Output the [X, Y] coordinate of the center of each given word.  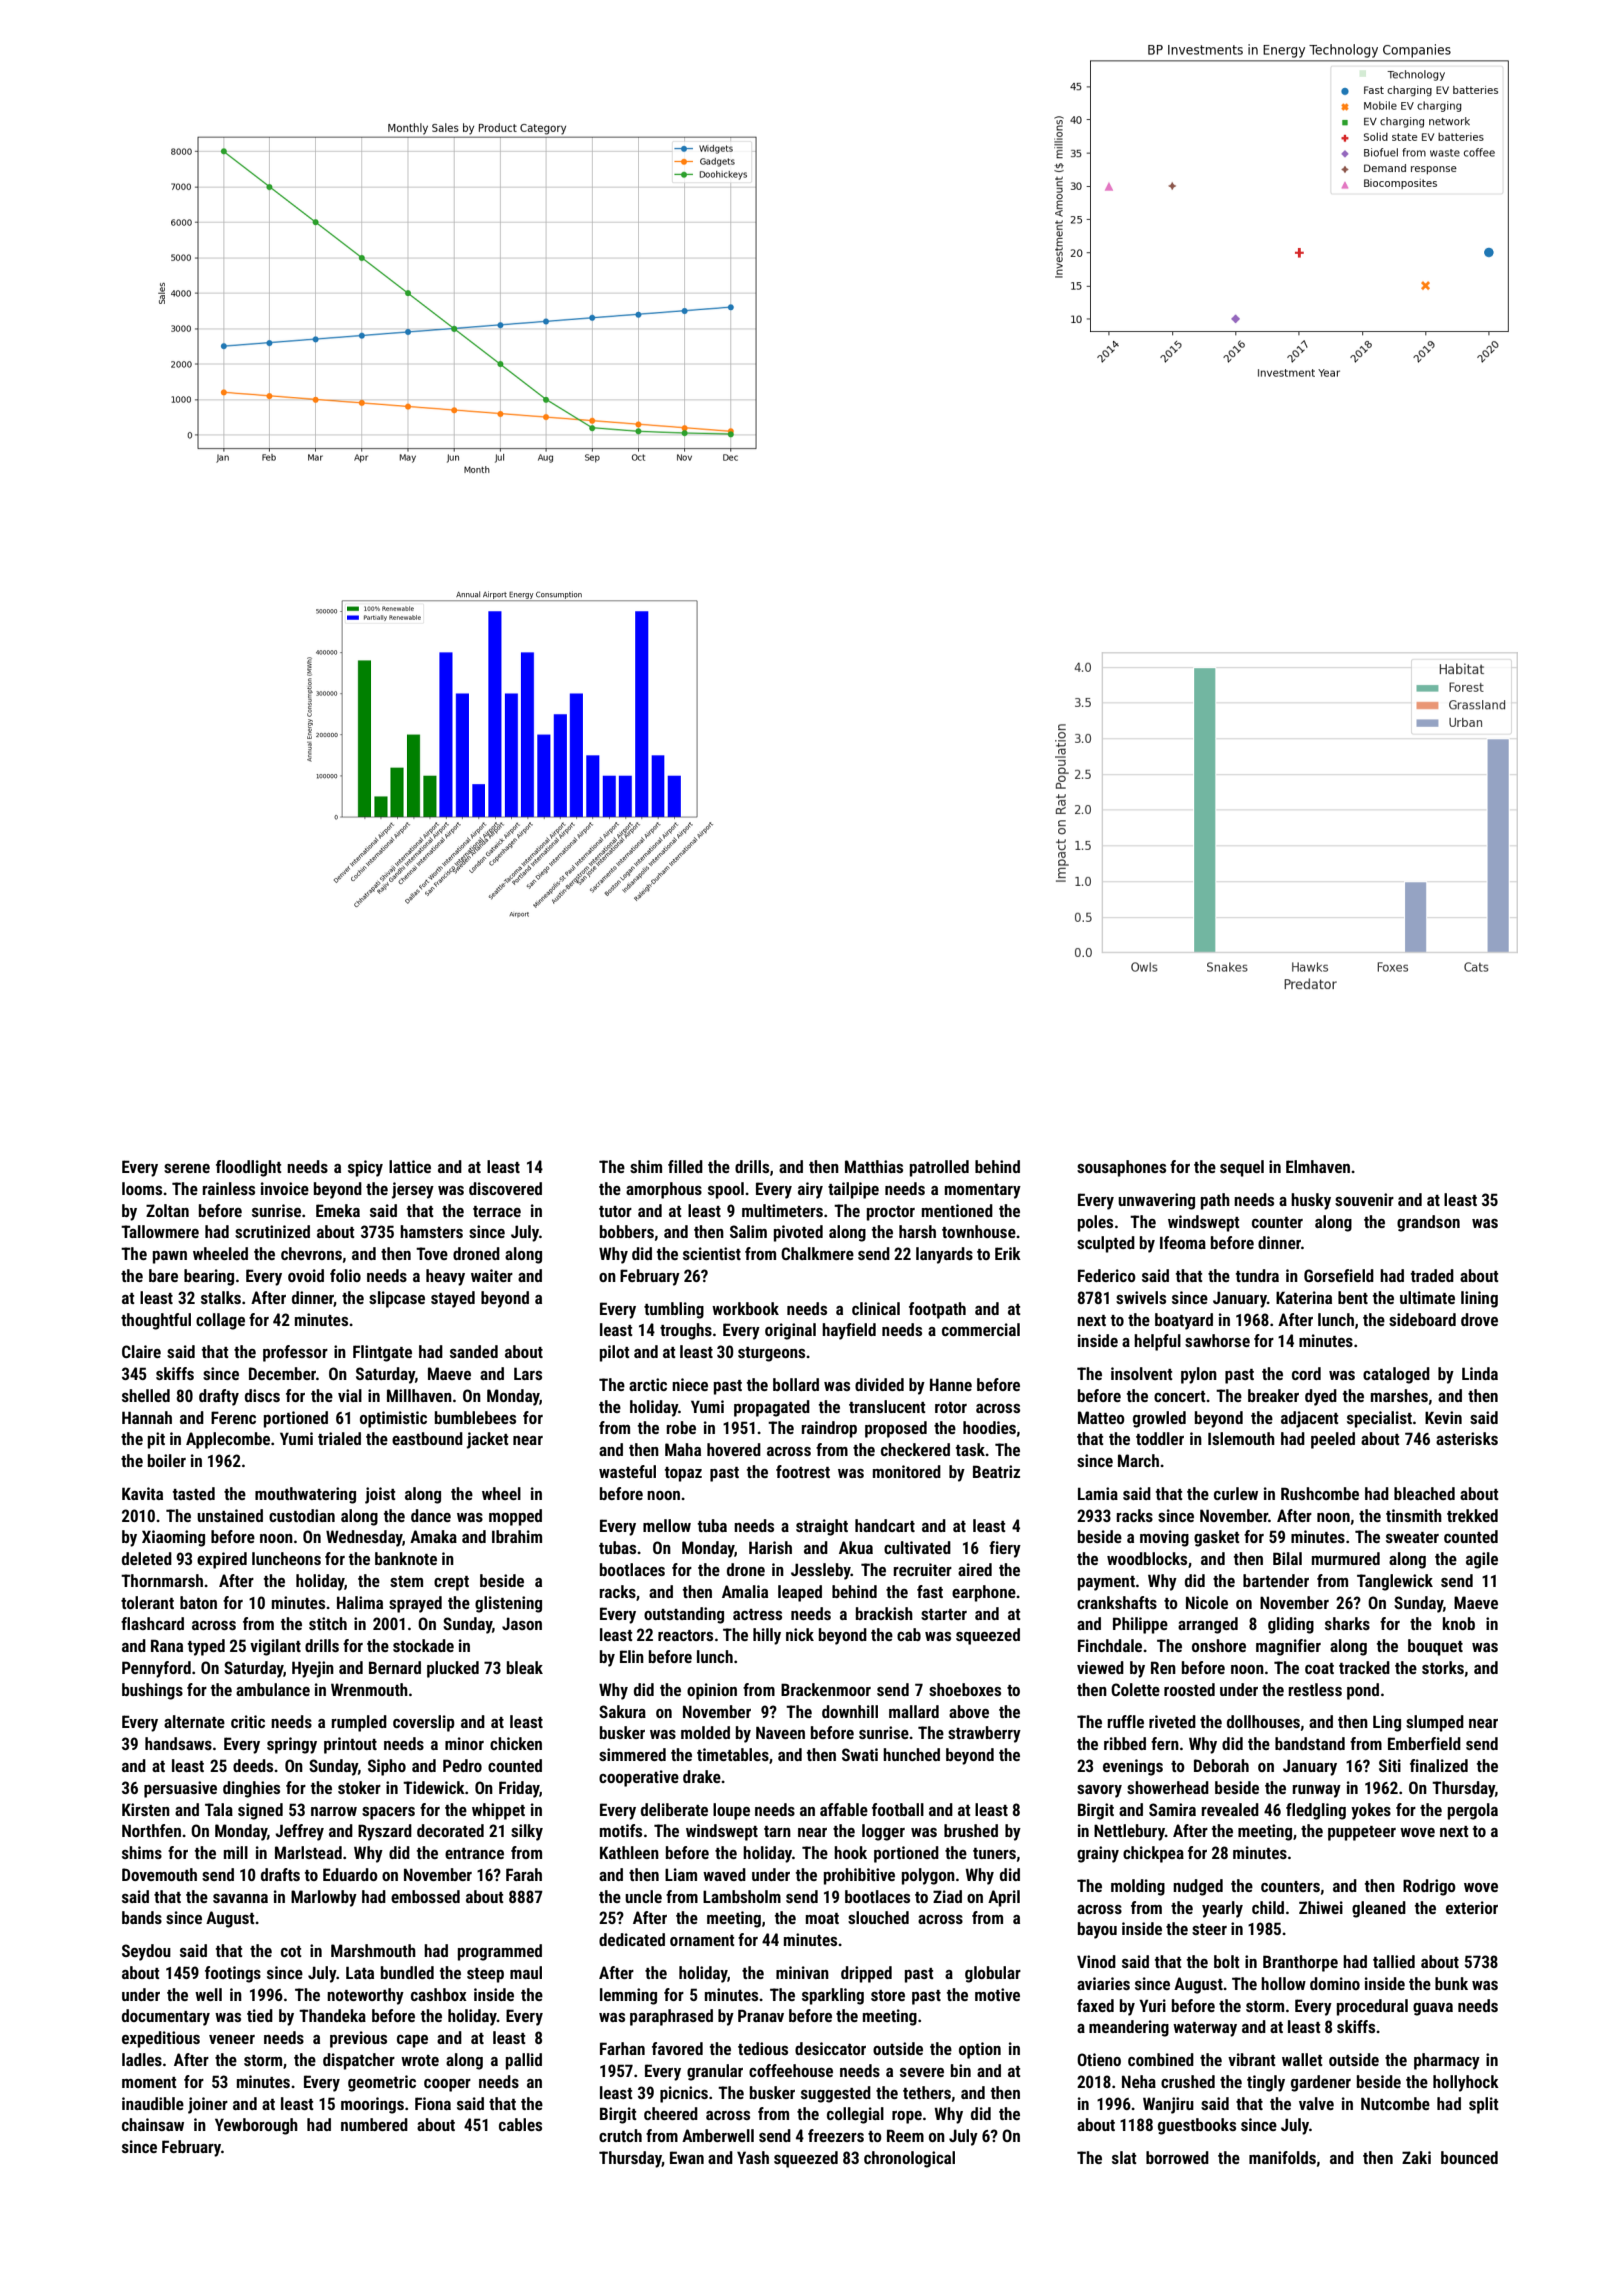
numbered [374, 2124]
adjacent [1310, 1419]
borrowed [1177, 2157]
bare [163, 1275]
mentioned [957, 1210]
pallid [524, 2061]
